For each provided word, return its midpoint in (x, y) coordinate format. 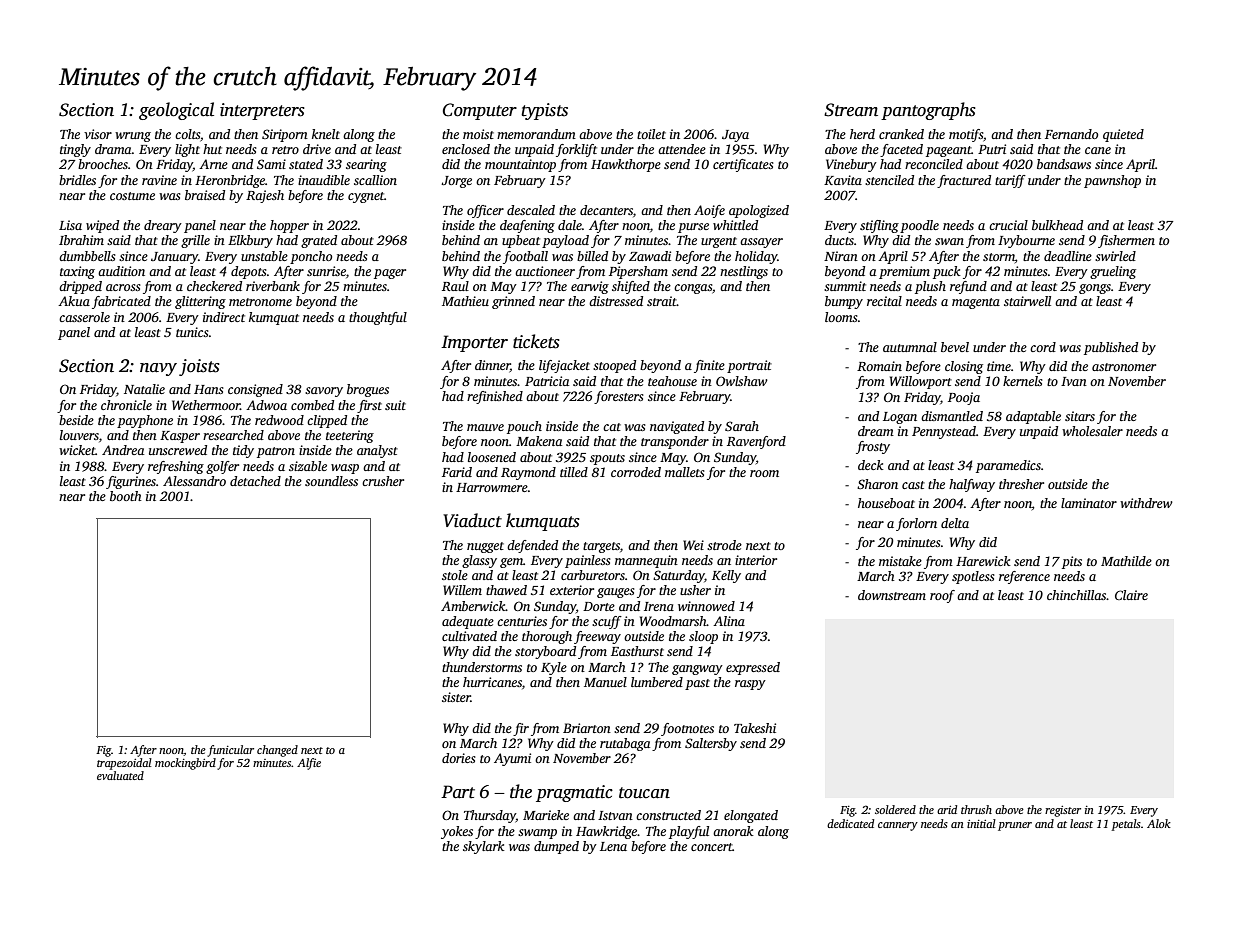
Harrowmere (492, 487)
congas (693, 289)
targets (601, 547)
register (1063, 811)
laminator (1089, 503)
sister (456, 697)
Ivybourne (1026, 241)
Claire (1131, 595)
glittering (200, 302)
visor (98, 134)
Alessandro (194, 481)
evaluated (120, 775)
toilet (651, 134)
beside (76, 420)
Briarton (587, 728)
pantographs (928, 111)
